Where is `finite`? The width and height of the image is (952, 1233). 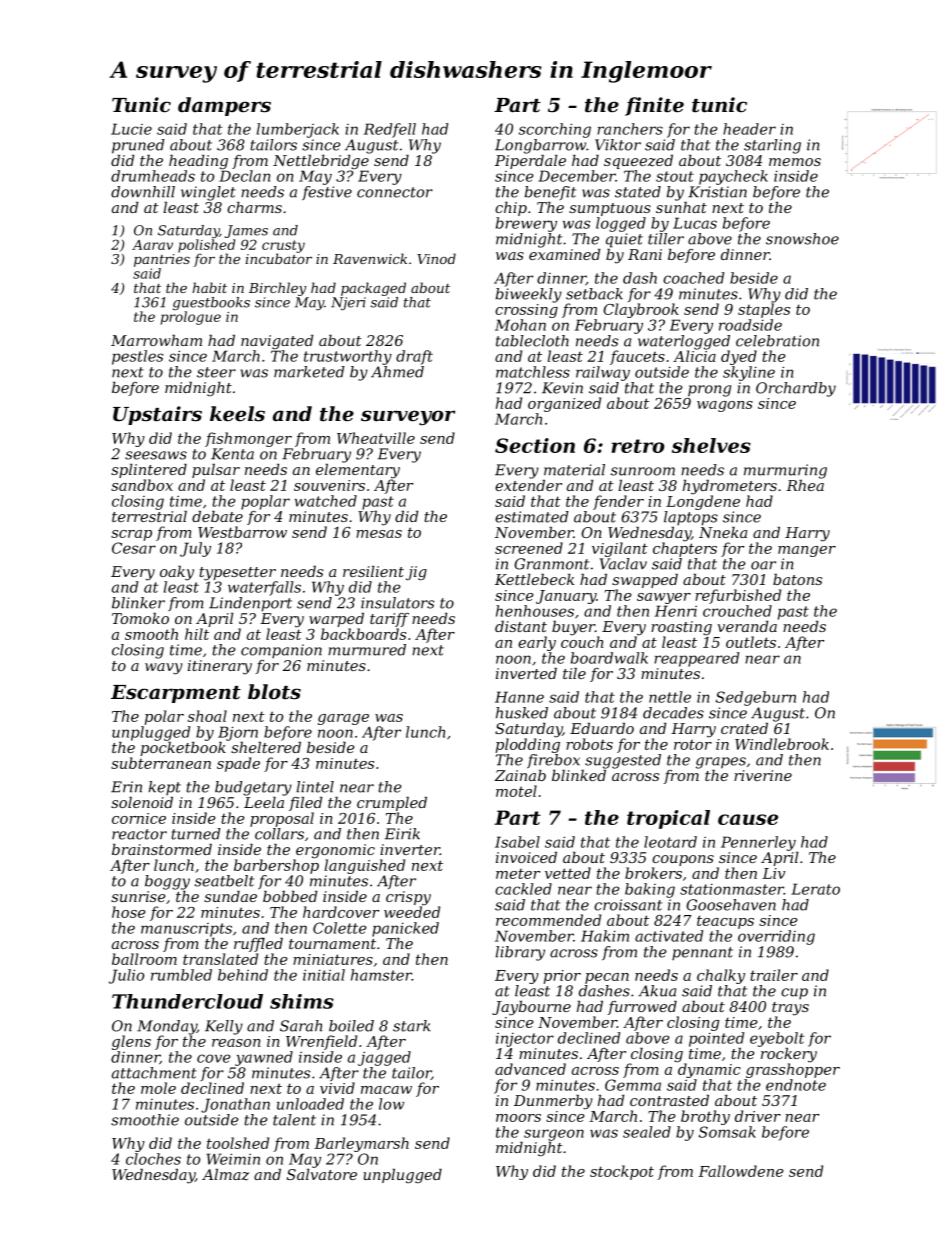 finite is located at coordinates (654, 106).
